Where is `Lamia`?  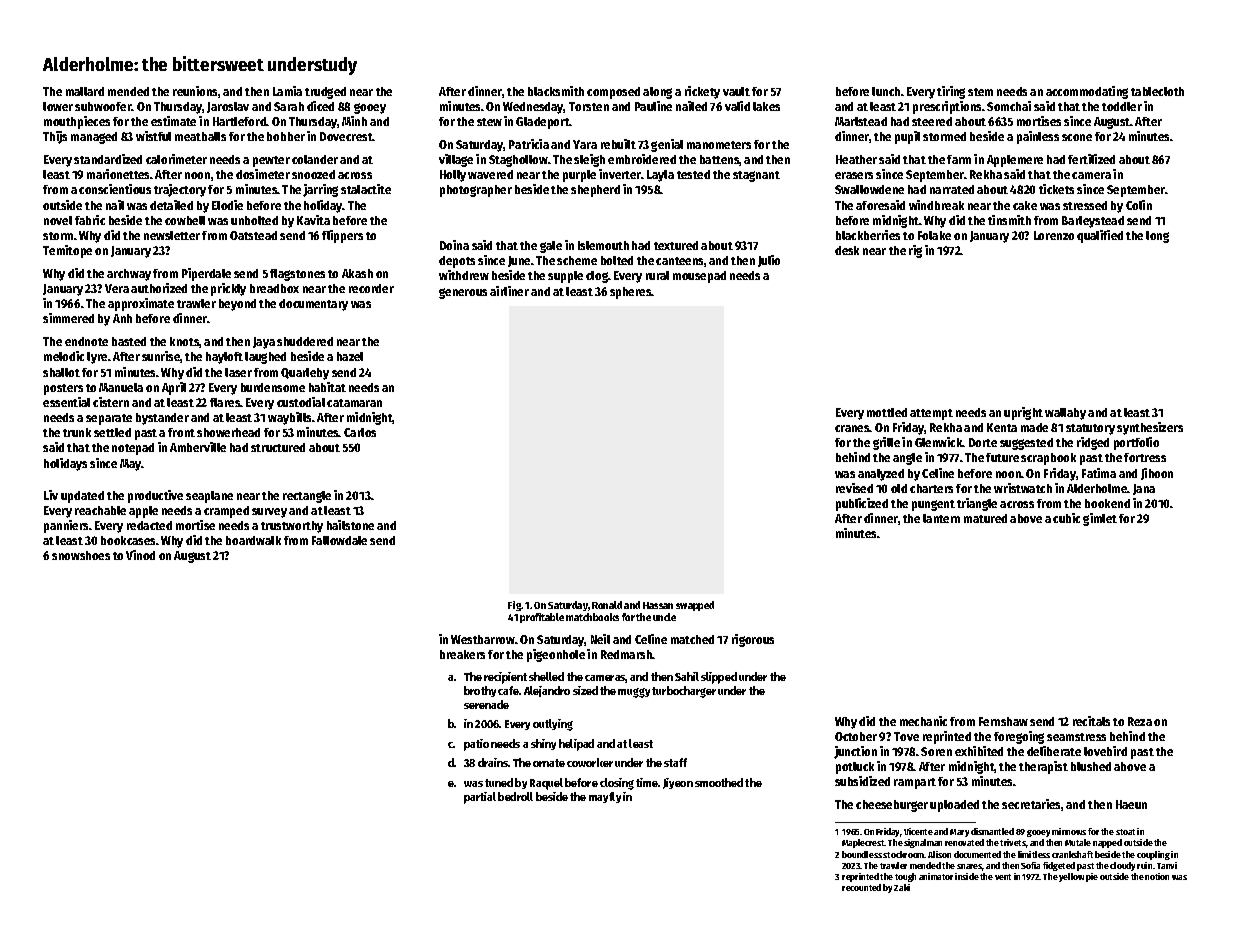
Lamia is located at coordinates (287, 91).
